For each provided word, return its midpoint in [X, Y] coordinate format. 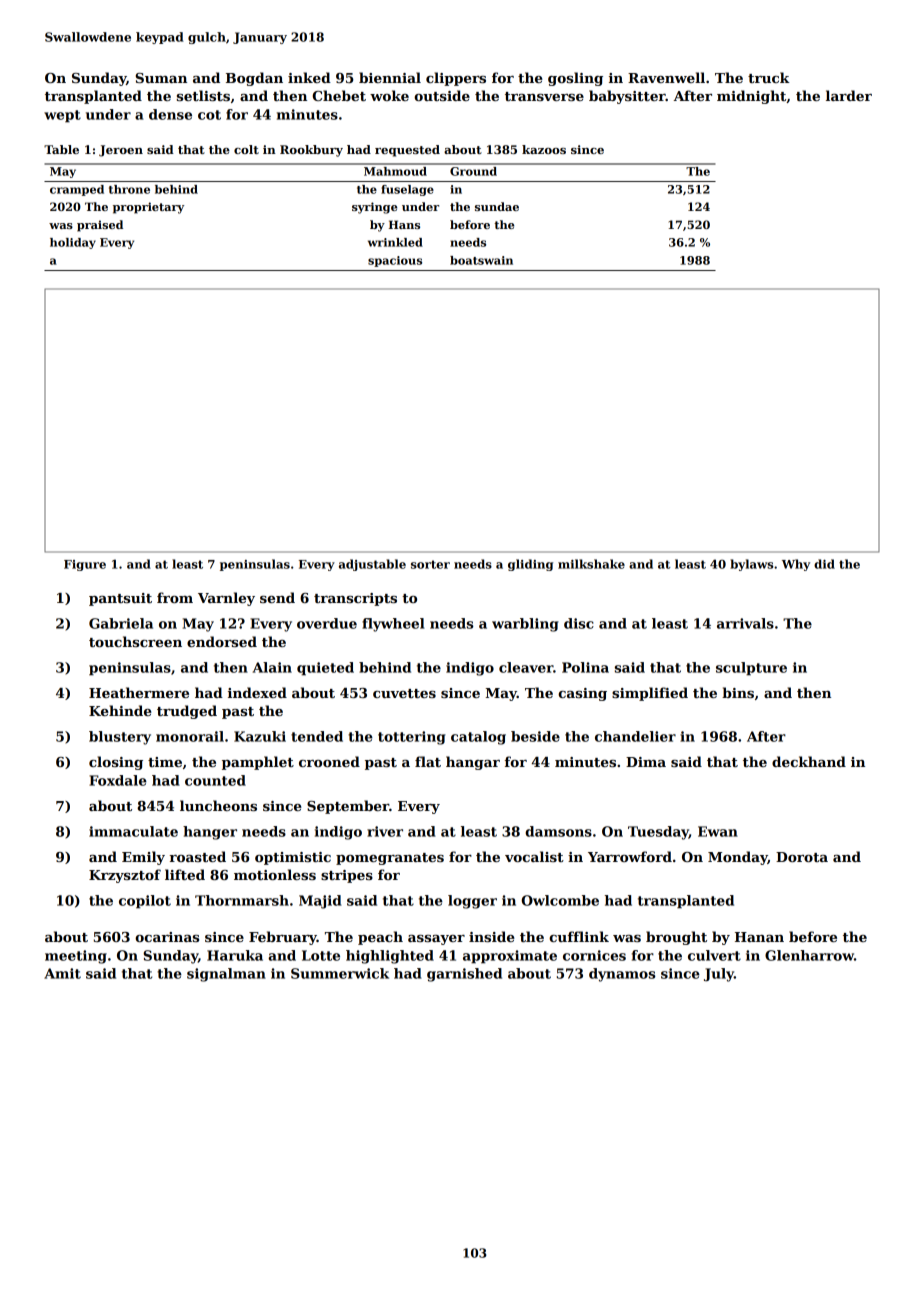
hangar [473, 763]
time [165, 762]
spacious [395, 261]
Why [796, 565]
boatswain [481, 260]
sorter [430, 564]
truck [769, 77]
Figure [85, 565]
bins [738, 692]
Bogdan [254, 79]
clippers [456, 79]
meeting [76, 957]
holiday [73, 243]
